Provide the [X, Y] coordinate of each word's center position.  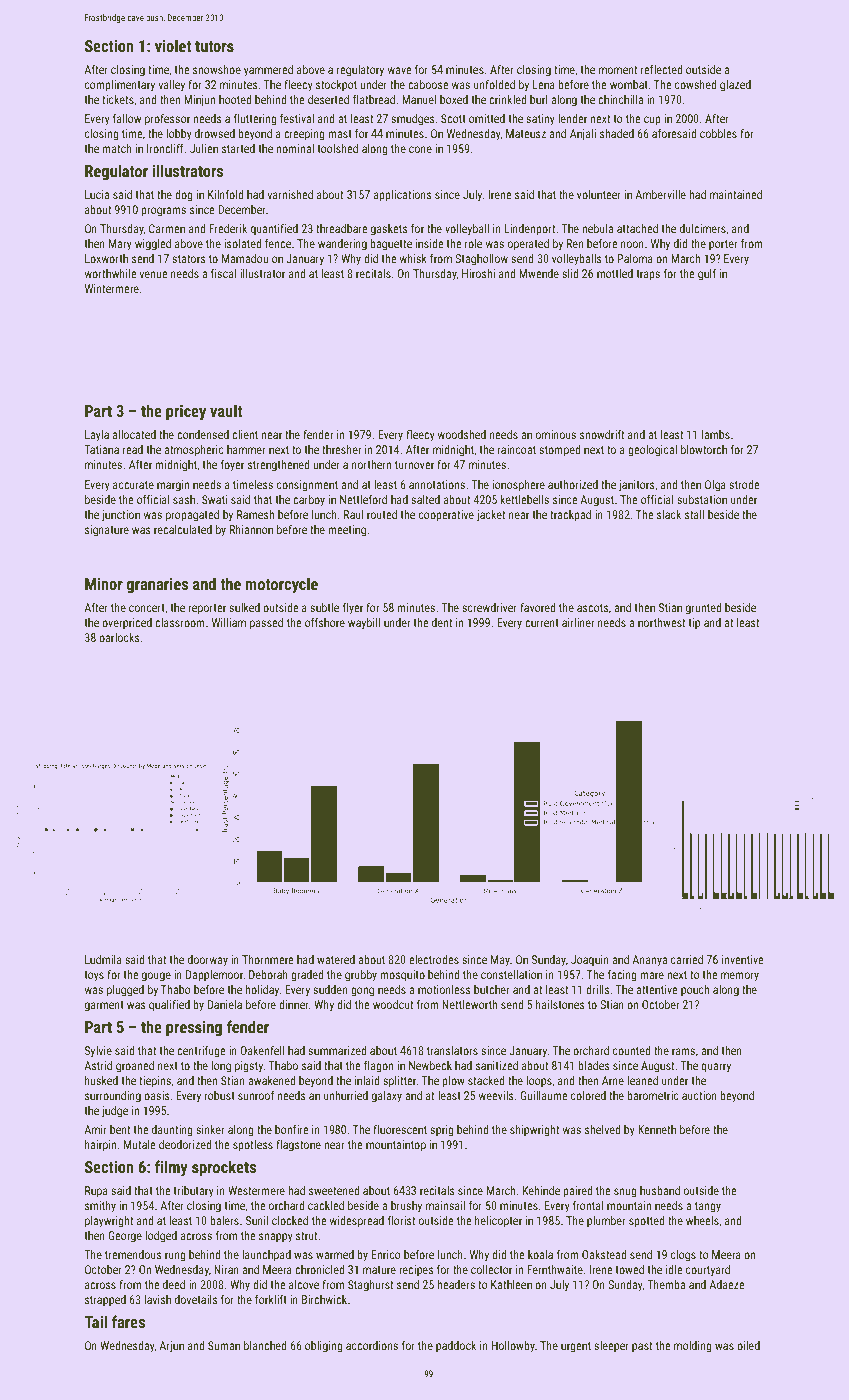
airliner [578, 622]
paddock [456, 1347]
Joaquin [590, 961]
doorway [208, 961]
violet [173, 45]
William [229, 622]
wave [400, 70]
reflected [662, 69]
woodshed [462, 434]
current [542, 623]
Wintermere [112, 288]
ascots [593, 608]
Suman [224, 1345]
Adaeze [727, 1284]
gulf [707, 275]
